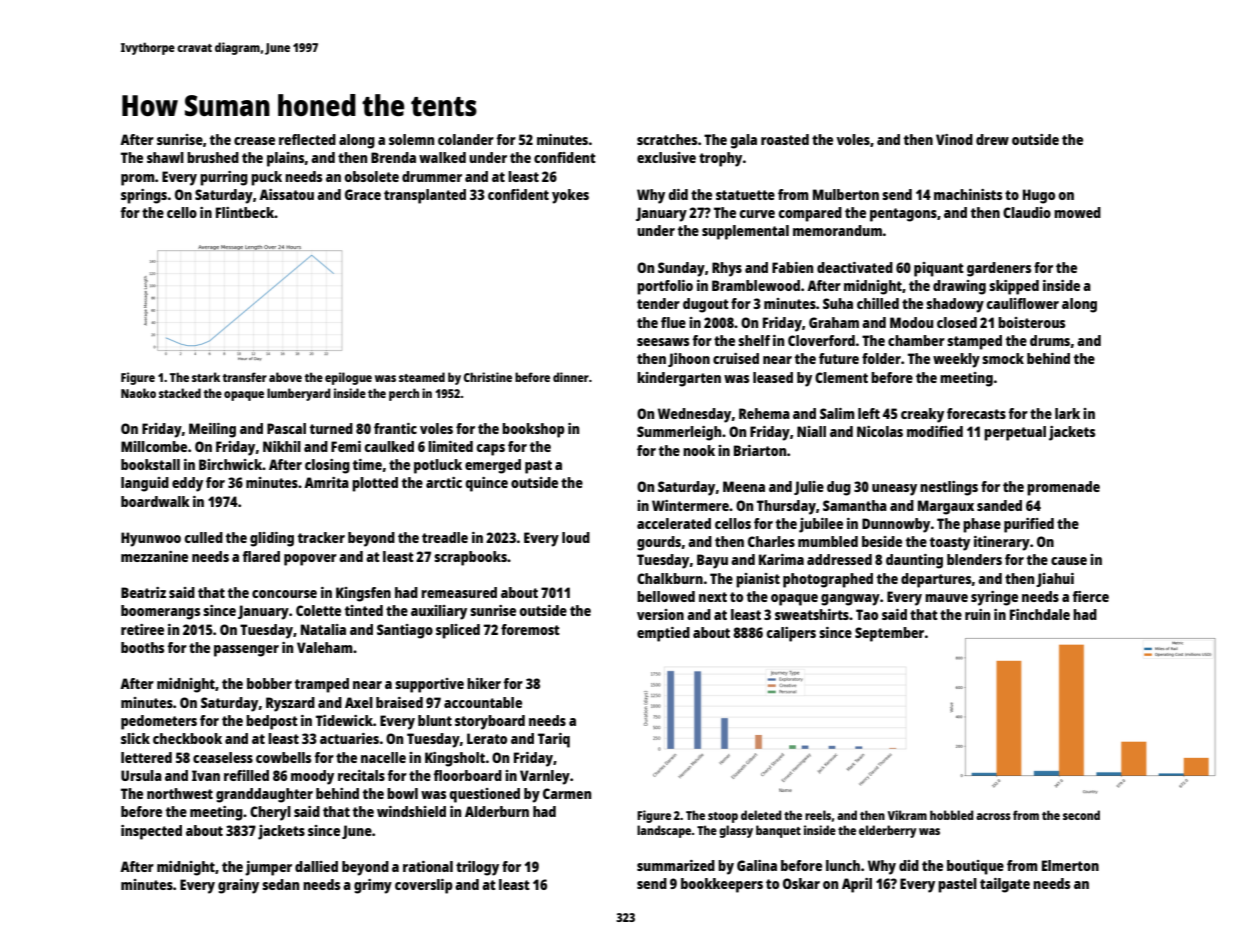 The image size is (1233, 952). Describe the element at coordinates (138, 393) in the image. I see `Naoko` at that location.
